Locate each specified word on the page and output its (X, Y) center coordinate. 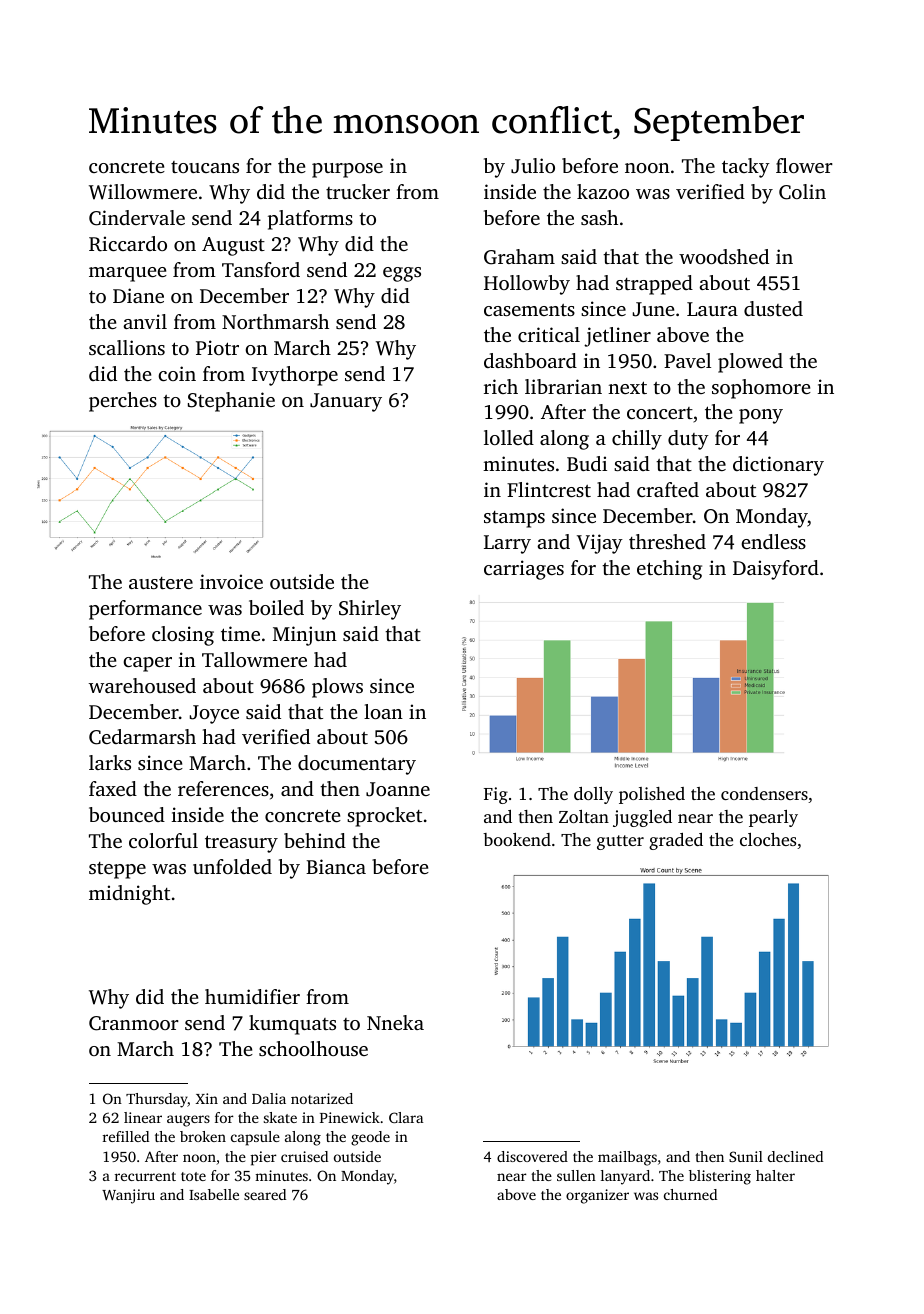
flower (804, 165)
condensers (764, 793)
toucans (205, 167)
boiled (276, 607)
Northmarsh (275, 321)
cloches (768, 839)
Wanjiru (128, 1196)
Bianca (336, 866)
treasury (241, 844)
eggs (402, 274)
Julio (533, 166)
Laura (712, 309)
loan (383, 711)
